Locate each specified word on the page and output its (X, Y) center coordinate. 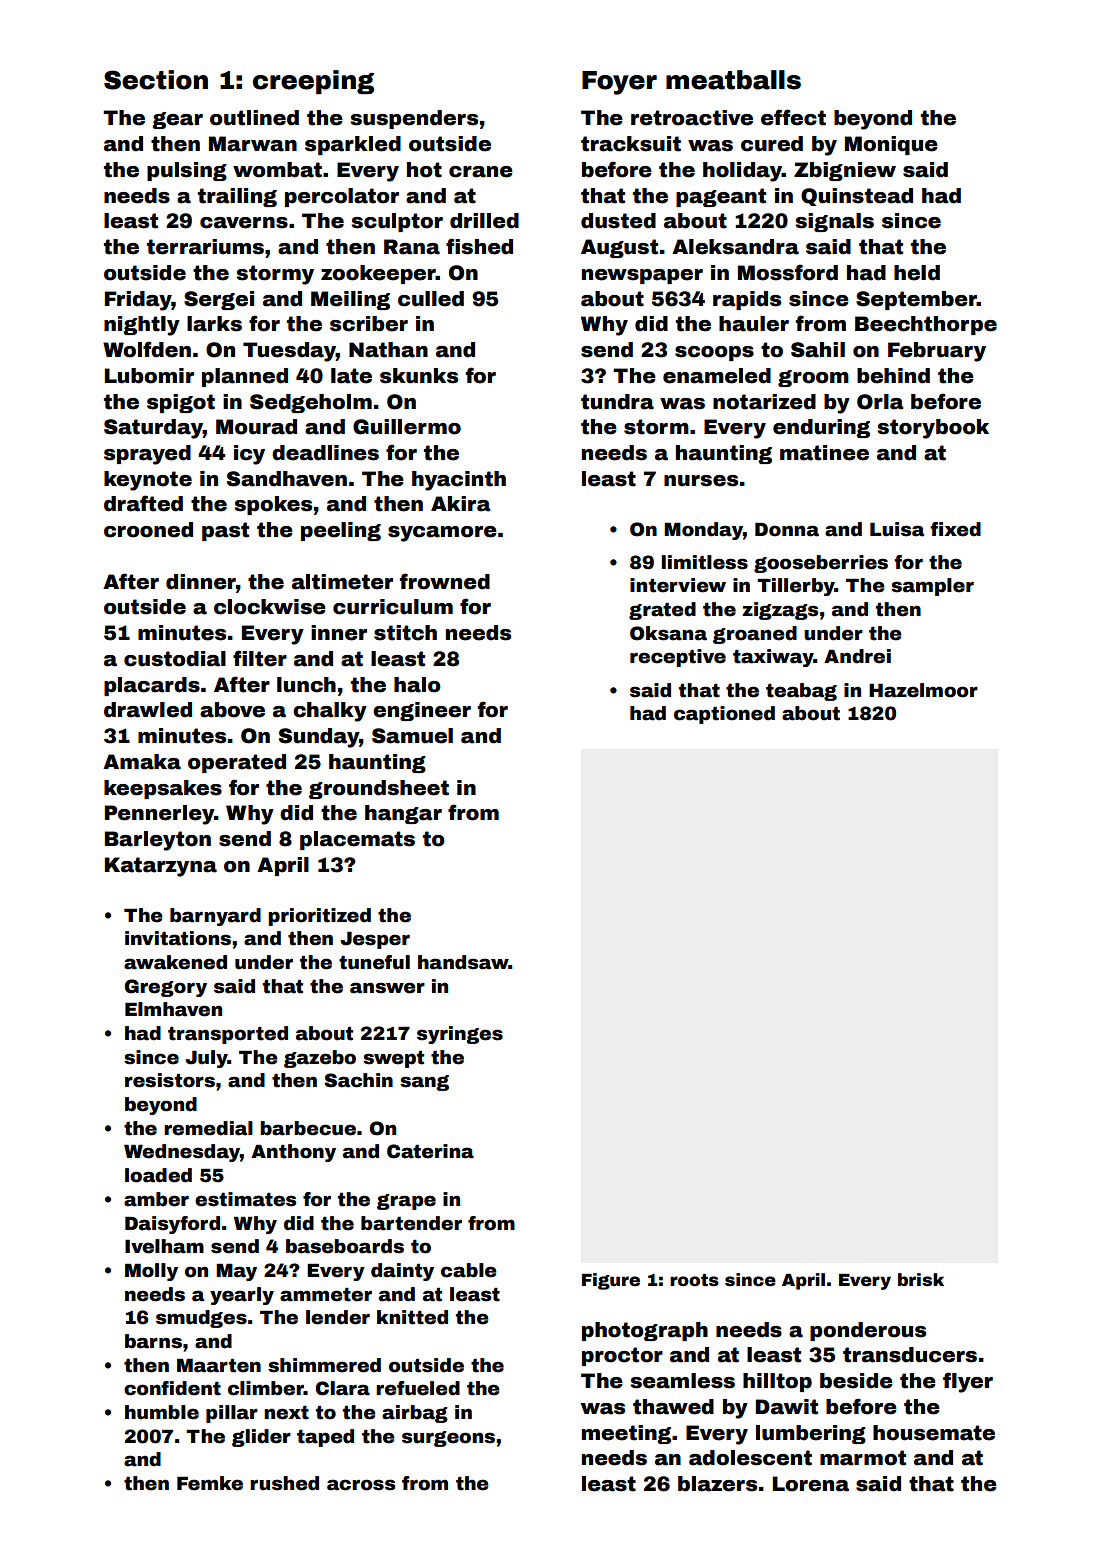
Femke (210, 1483)
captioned (724, 715)
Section (156, 80)
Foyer (619, 83)
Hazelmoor (923, 690)
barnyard (215, 917)
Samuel (412, 736)
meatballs (733, 80)
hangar (403, 814)
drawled (148, 710)
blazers (717, 1484)
